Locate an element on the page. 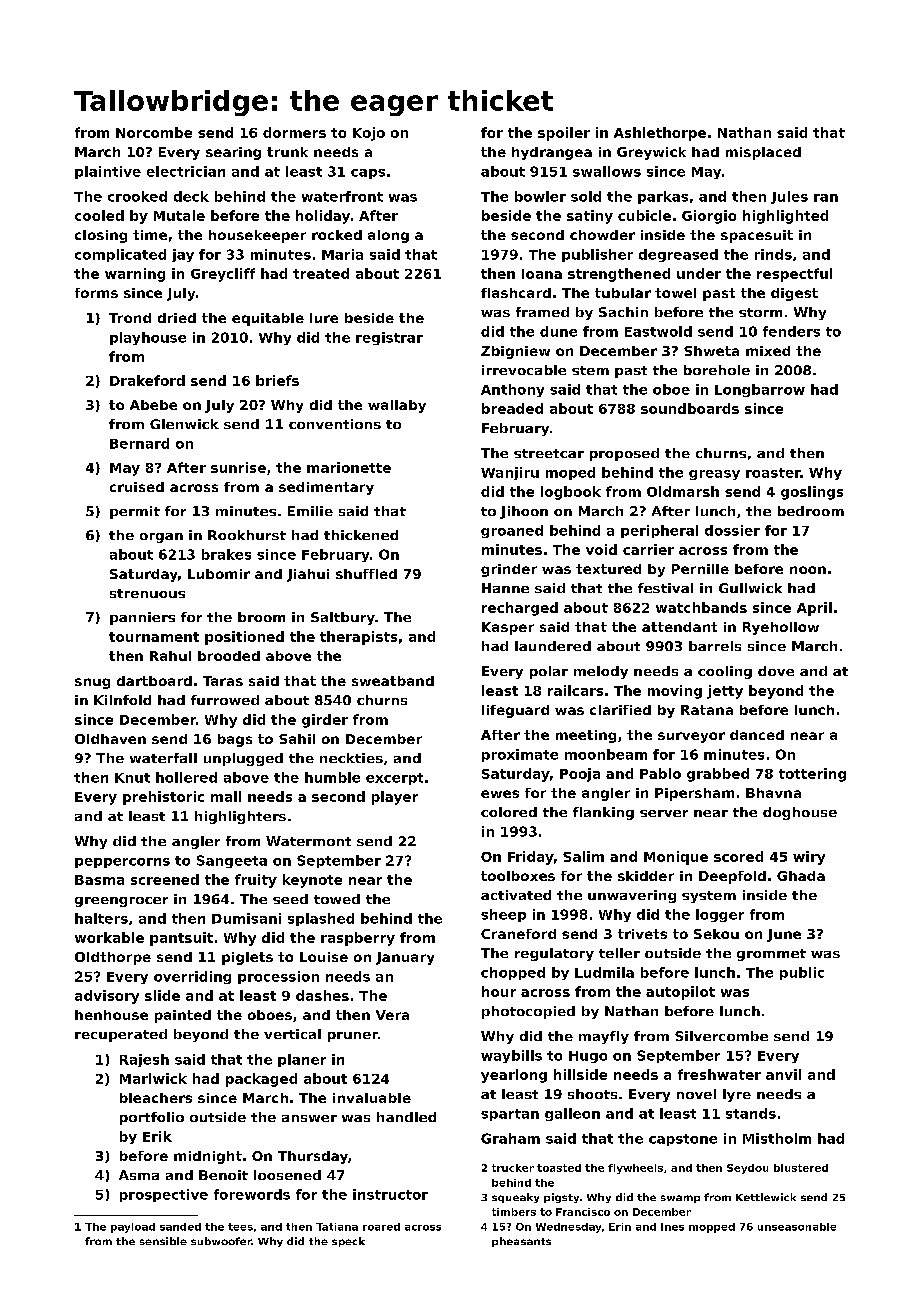 The image size is (924, 1308). wallaby is located at coordinates (397, 406).
